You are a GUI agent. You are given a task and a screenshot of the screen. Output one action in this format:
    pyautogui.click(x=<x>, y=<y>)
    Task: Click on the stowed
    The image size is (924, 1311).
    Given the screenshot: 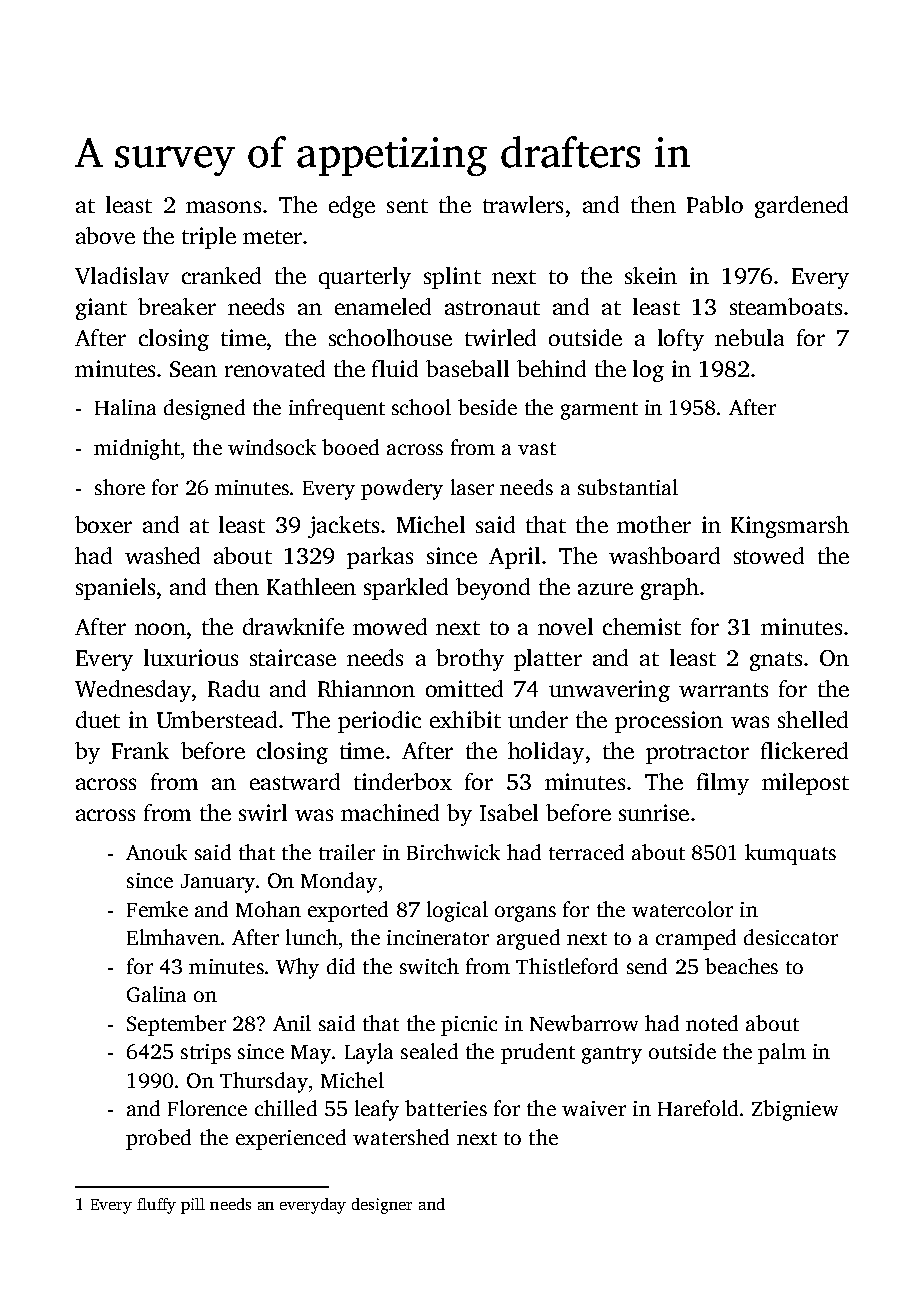 What is the action you would take?
    pyautogui.click(x=769, y=555)
